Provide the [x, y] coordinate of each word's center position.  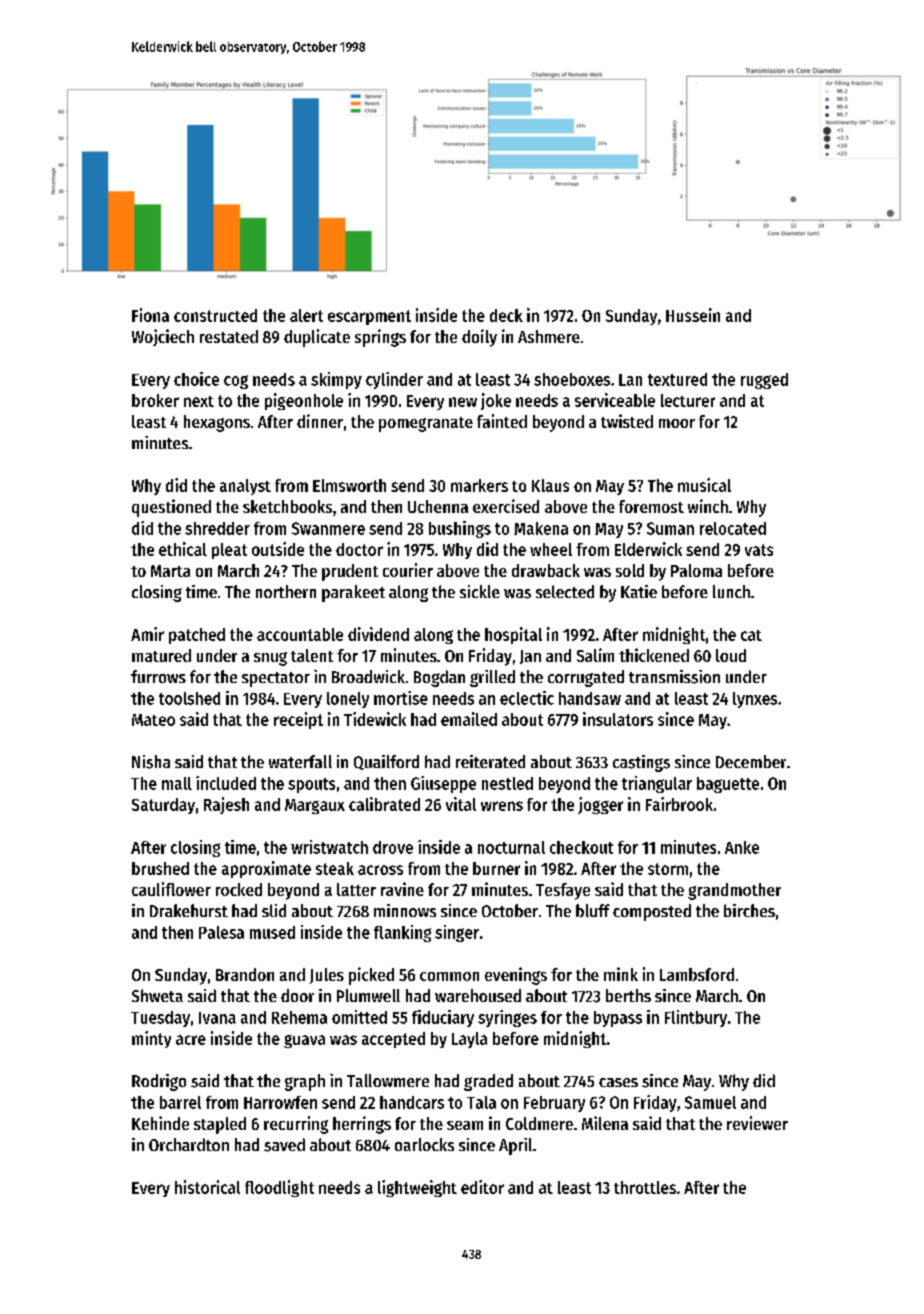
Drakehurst [189, 910]
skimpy [336, 380]
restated [229, 336]
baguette [728, 785]
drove [393, 847]
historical [207, 1187]
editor [482, 1187]
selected [565, 591]
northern [286, 591]
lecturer [688, 400]
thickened [654, 655]
